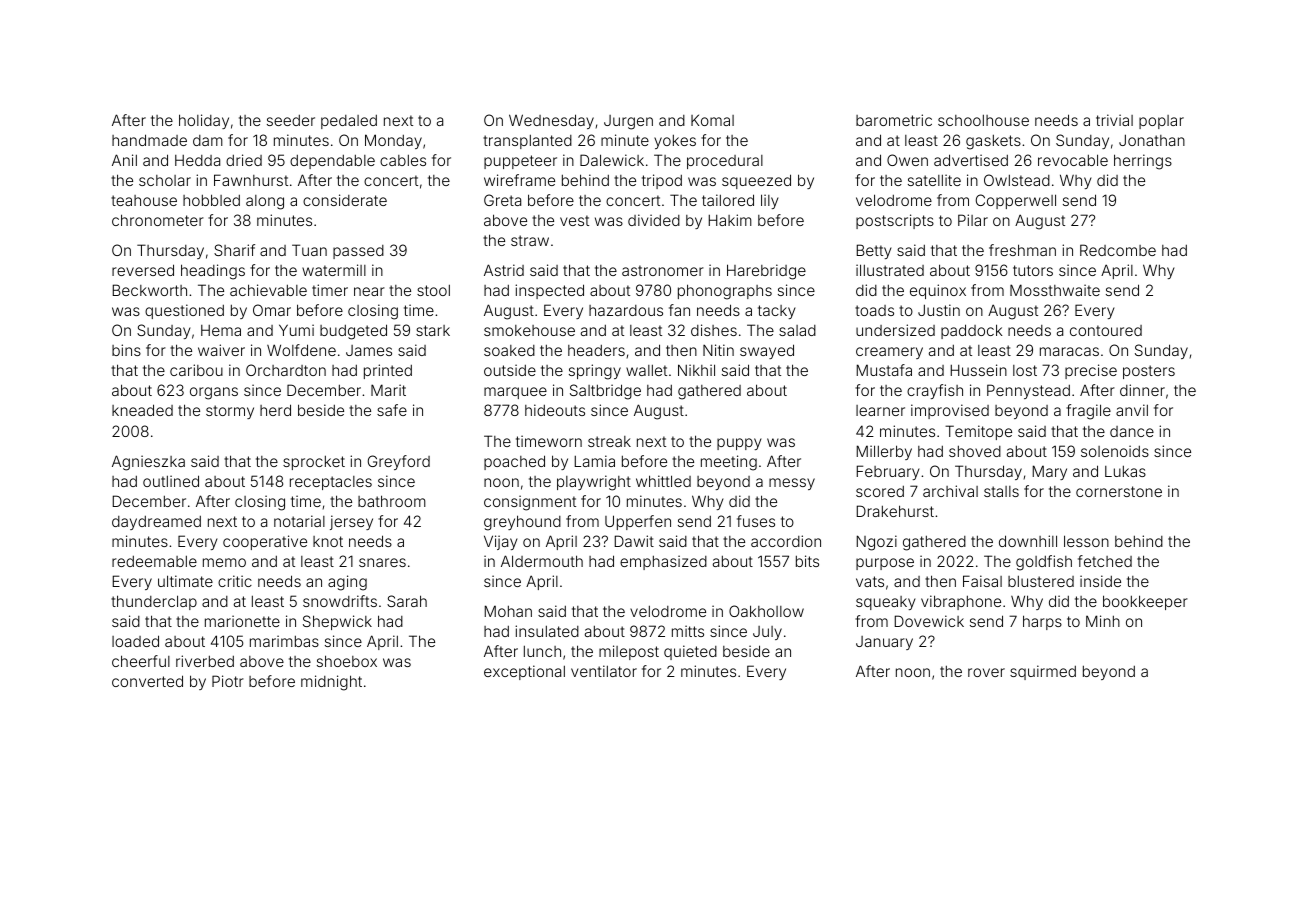 Image resolution: width=1308 pixels, height=924 pixels. I want to click on Oakhollow, so click(766, 611).
